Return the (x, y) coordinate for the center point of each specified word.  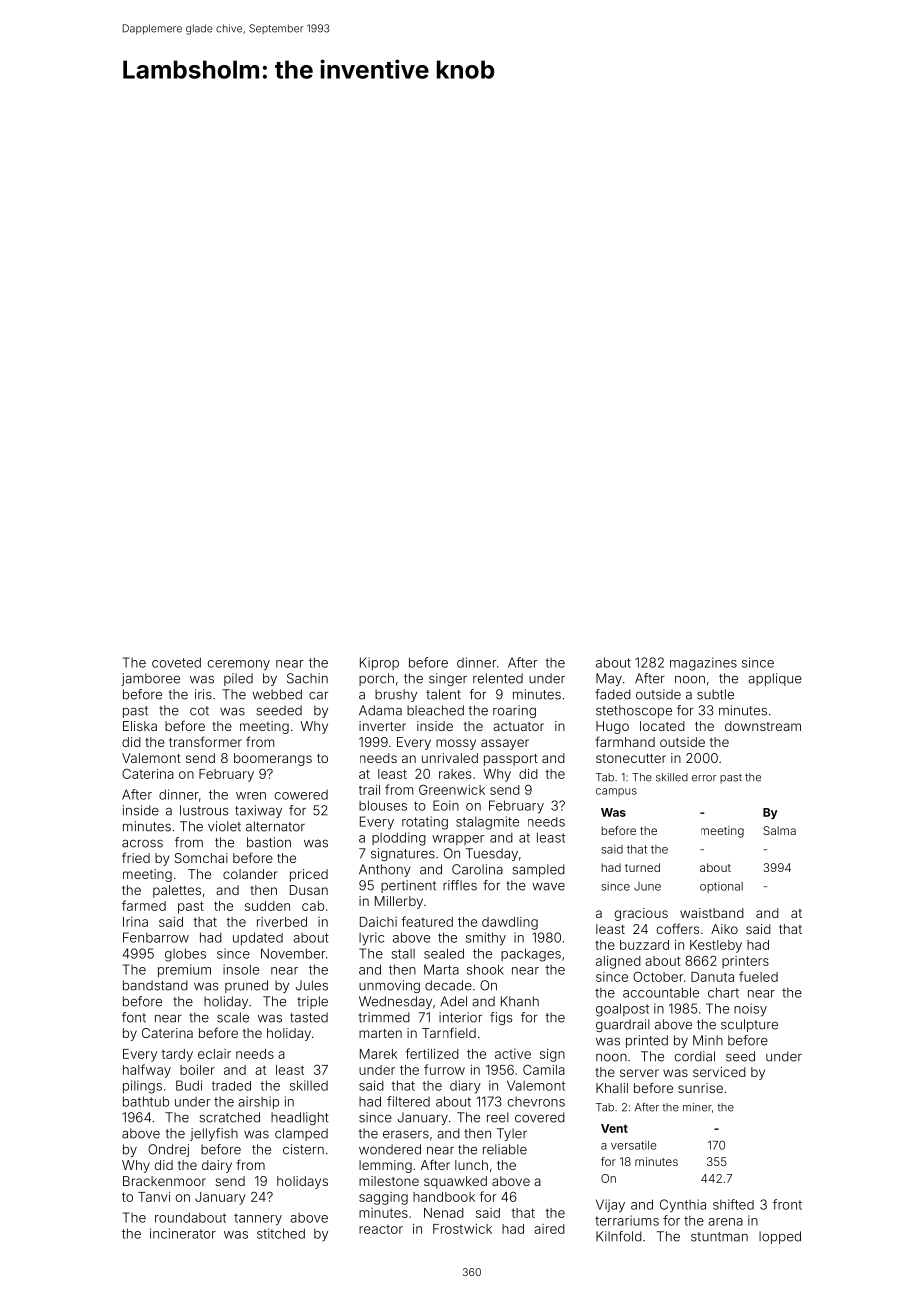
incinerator (183, 1233)
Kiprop (379, 663)
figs (501, 1018)
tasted (309, 1017)
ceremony (239, 665)
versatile (633, 1145)
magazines (703, 664)
